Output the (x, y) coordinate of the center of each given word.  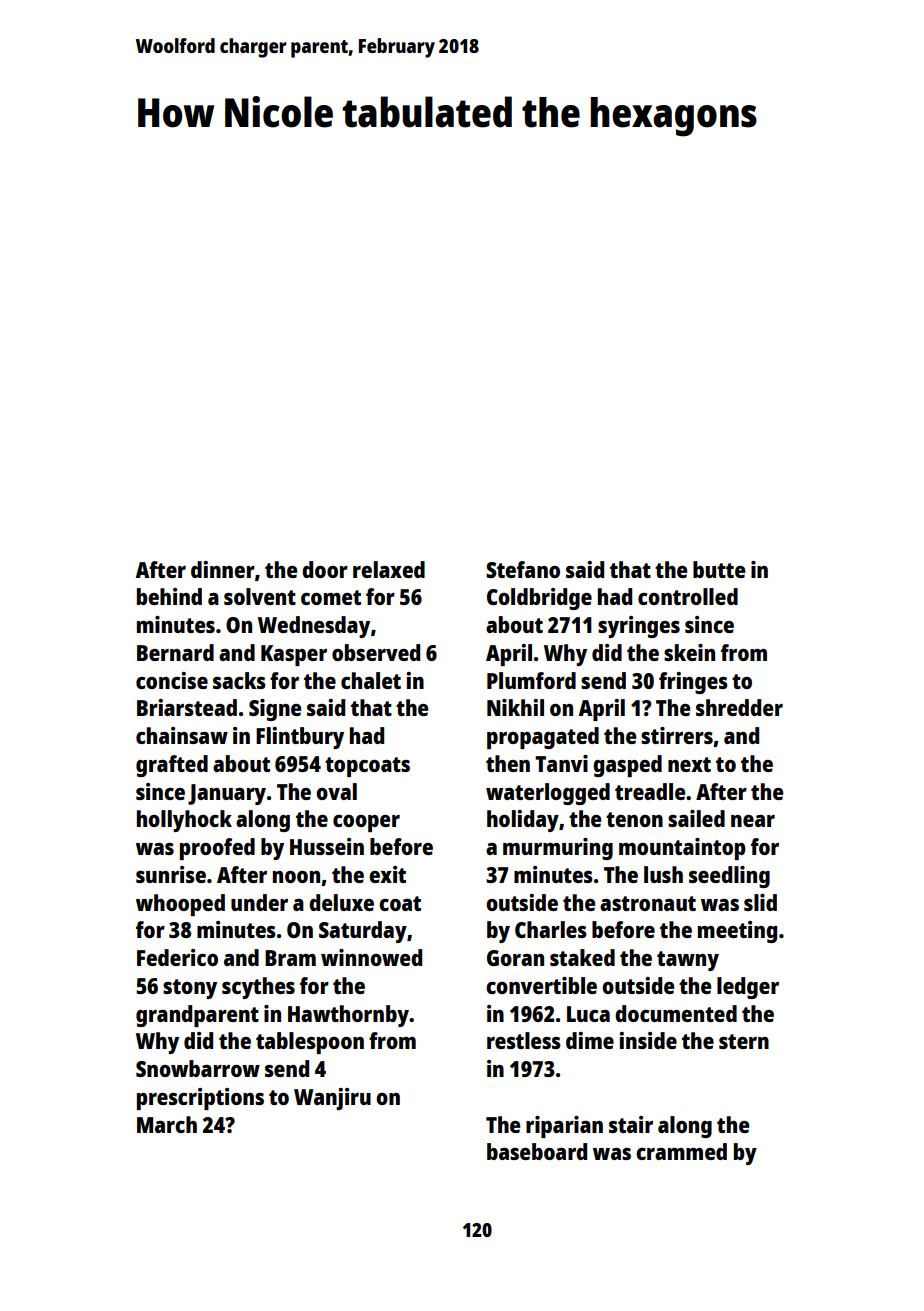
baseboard (537, 1151)
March (167, 1124)
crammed (681, 1151)
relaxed (389, 569)
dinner (223, 569)
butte (719, 569)
